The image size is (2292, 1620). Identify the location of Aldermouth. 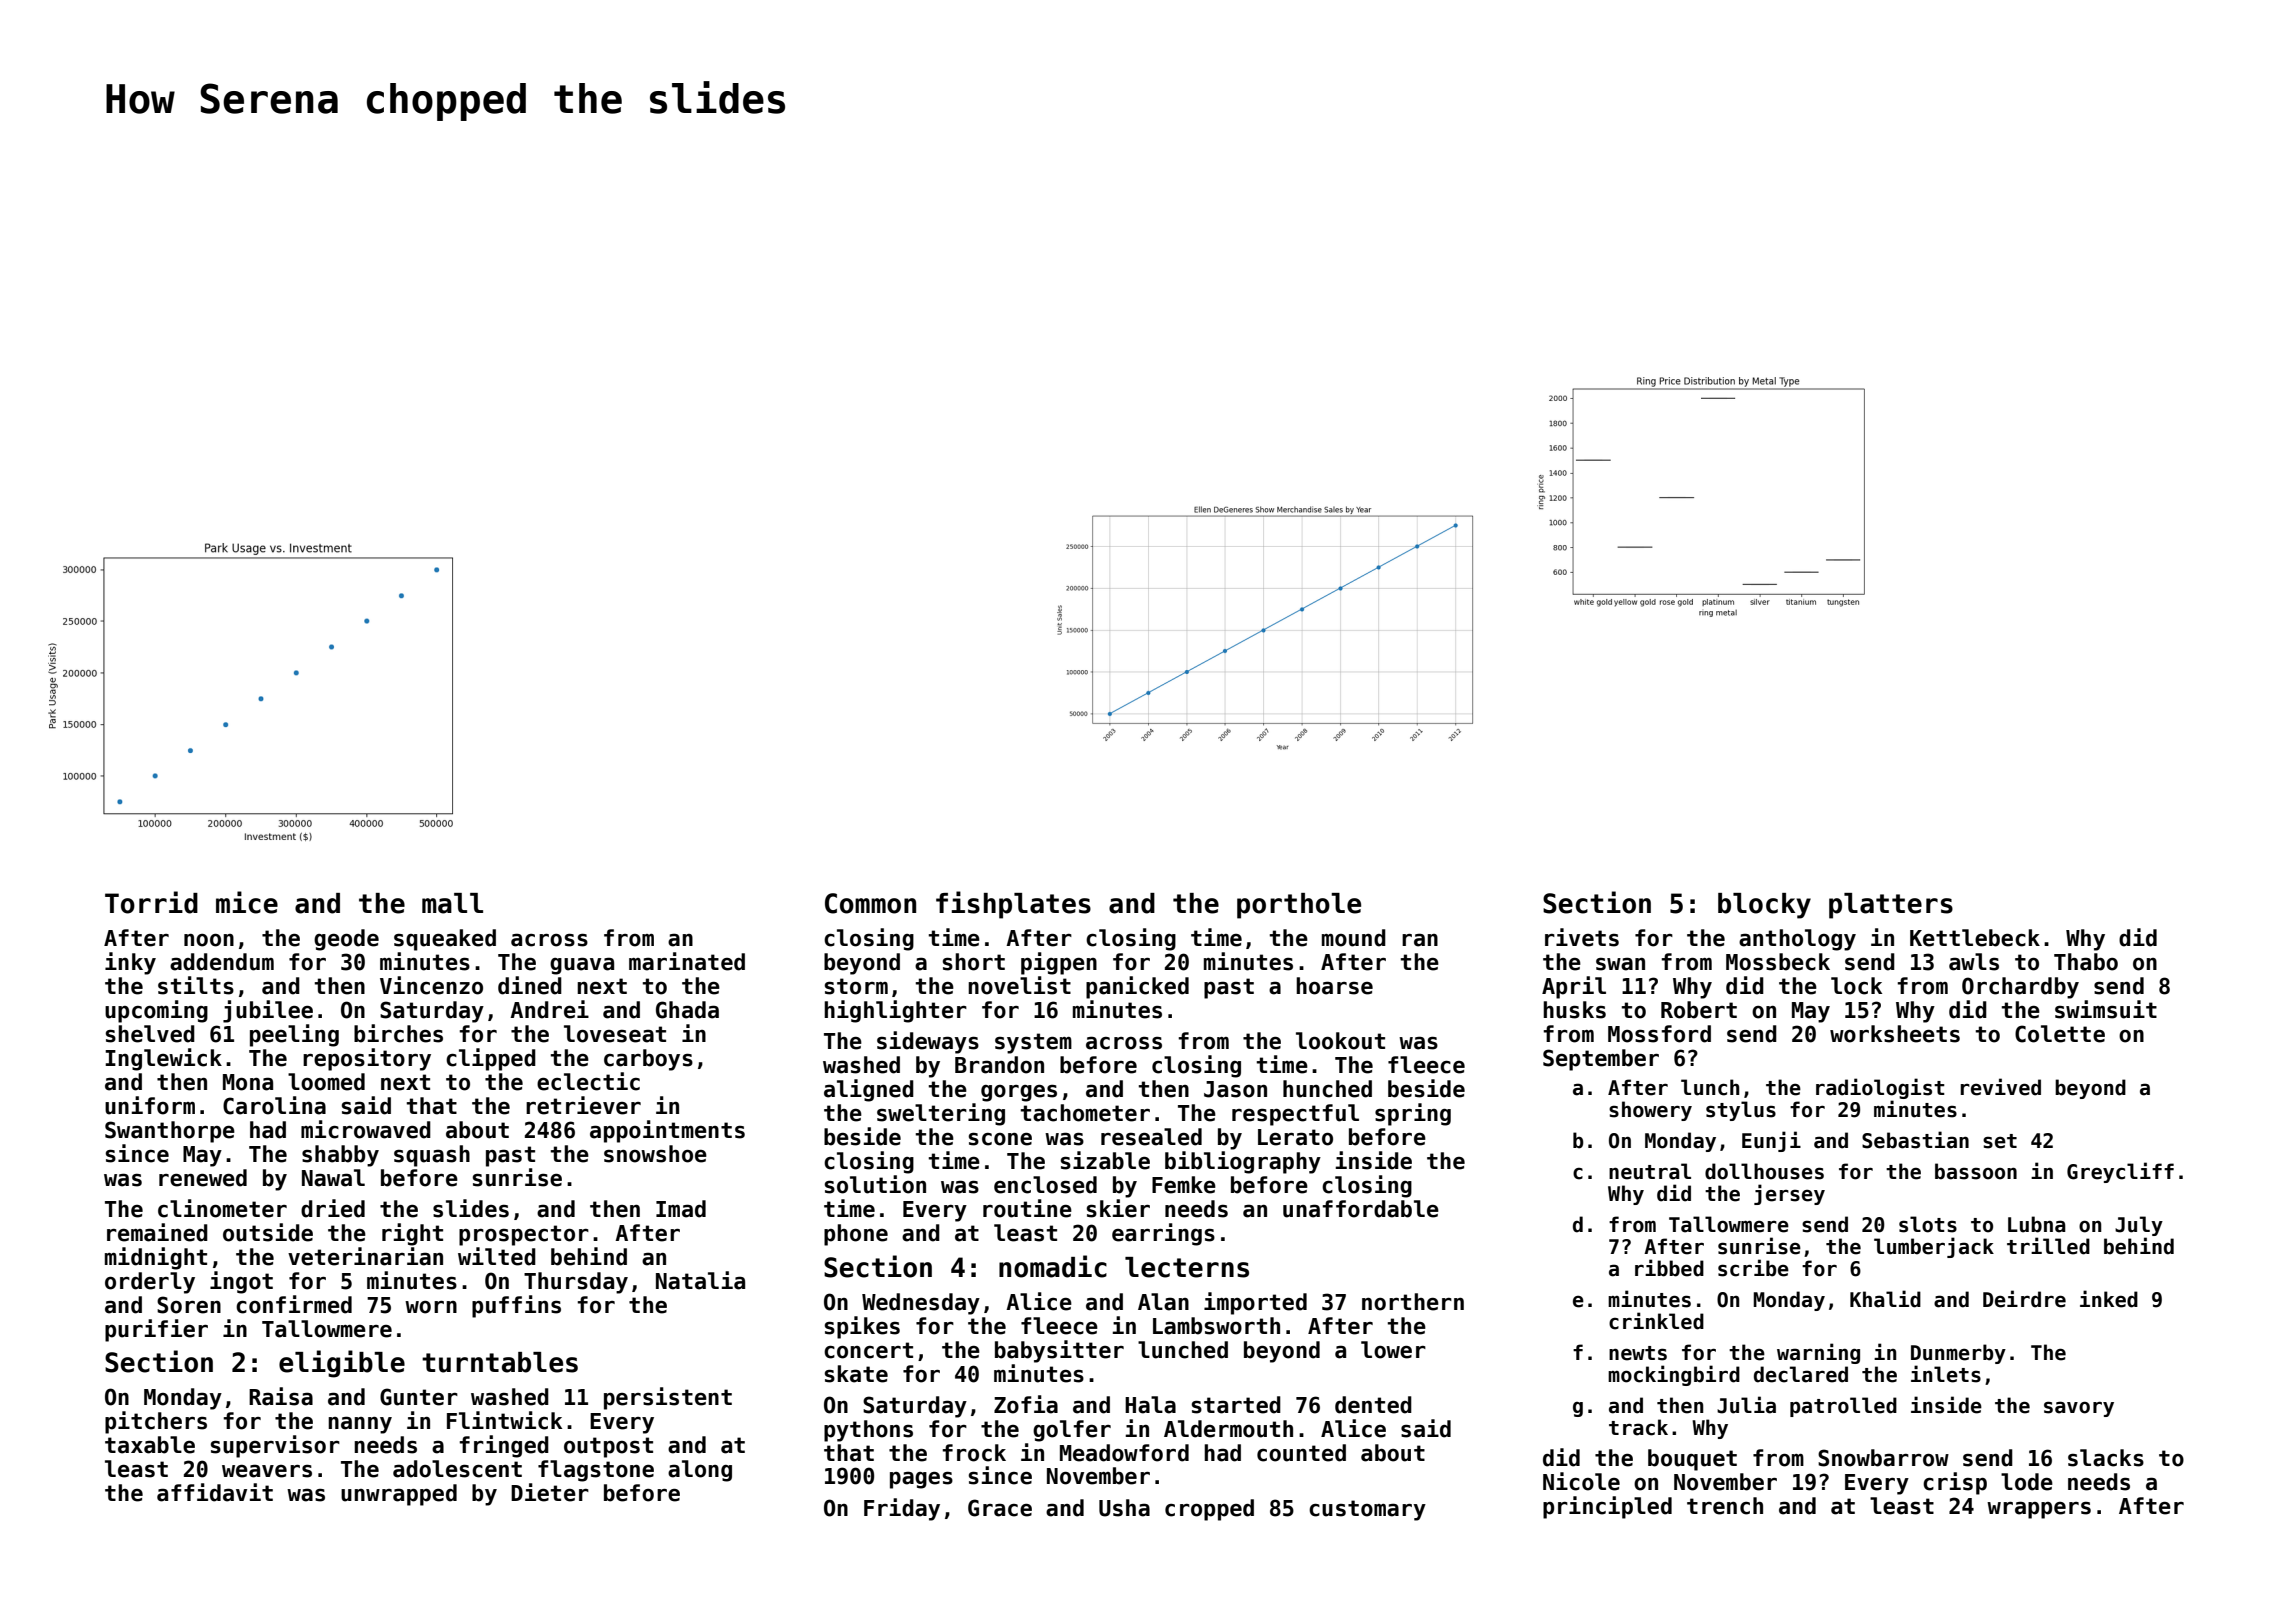
(1228, 1429).
